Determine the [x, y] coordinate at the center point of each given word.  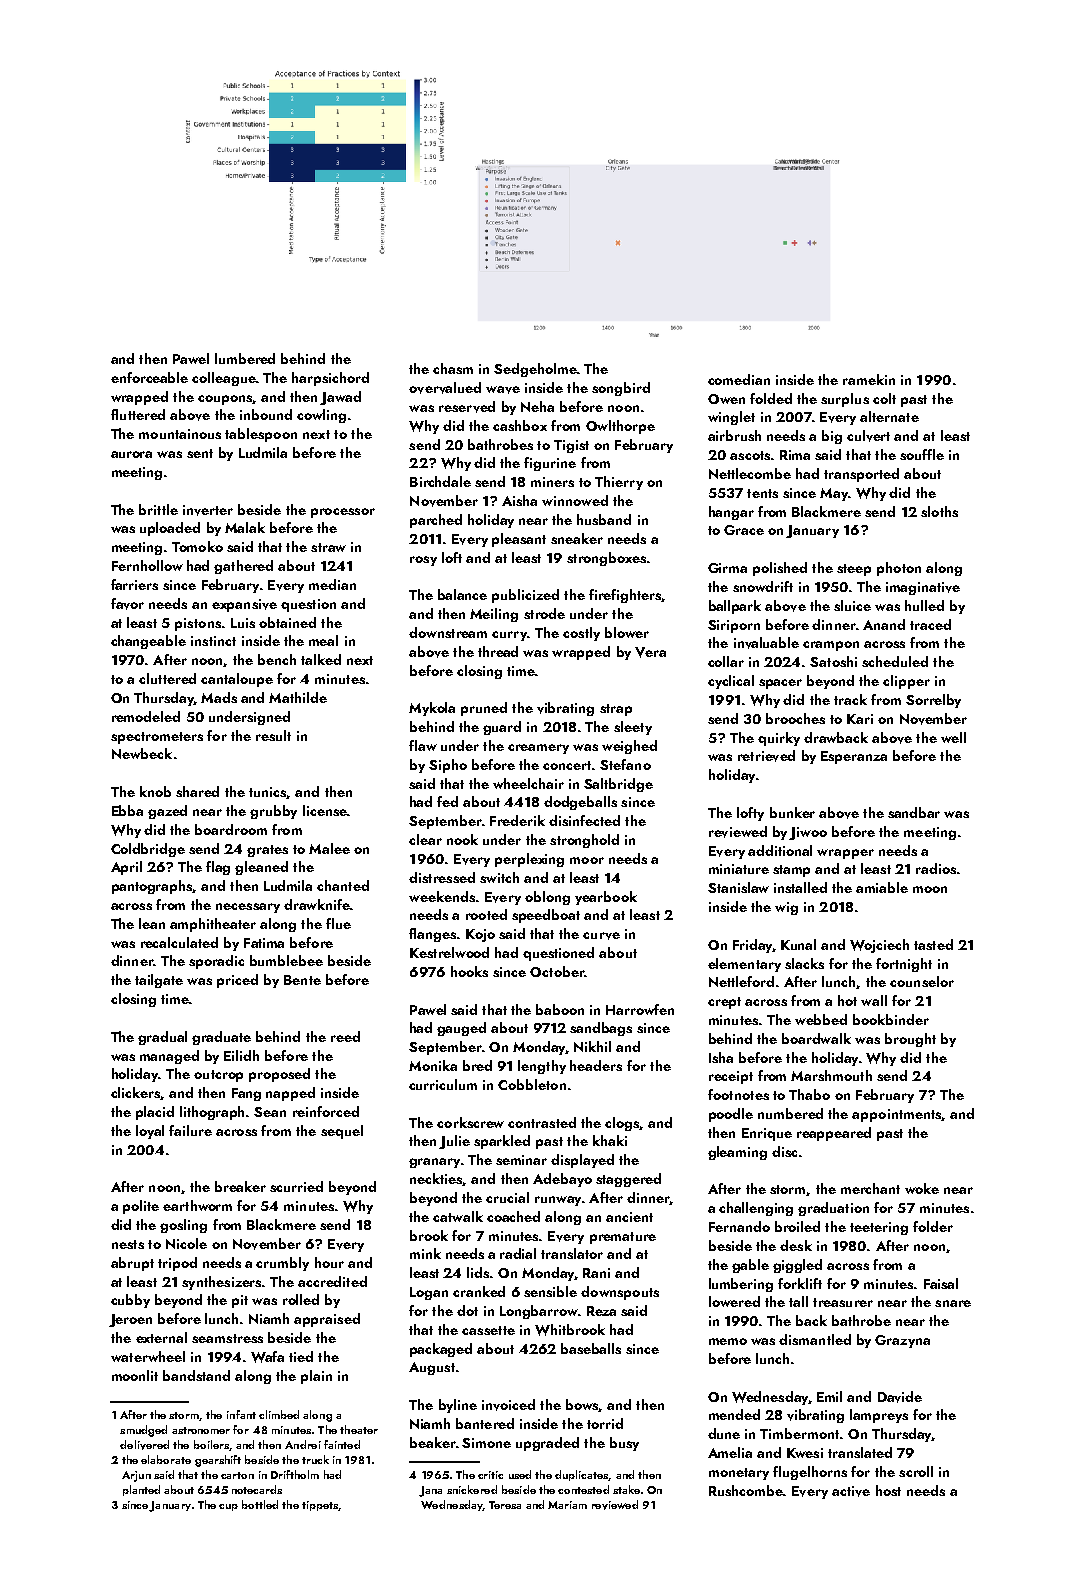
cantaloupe [237, 680]
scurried [296, 1186]
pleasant [519, 540]
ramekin [869, 379]
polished [780, 569]
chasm [453, 368]
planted [141, 1490]
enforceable [149, 377]
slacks [804, 963]
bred [477, 1065]
